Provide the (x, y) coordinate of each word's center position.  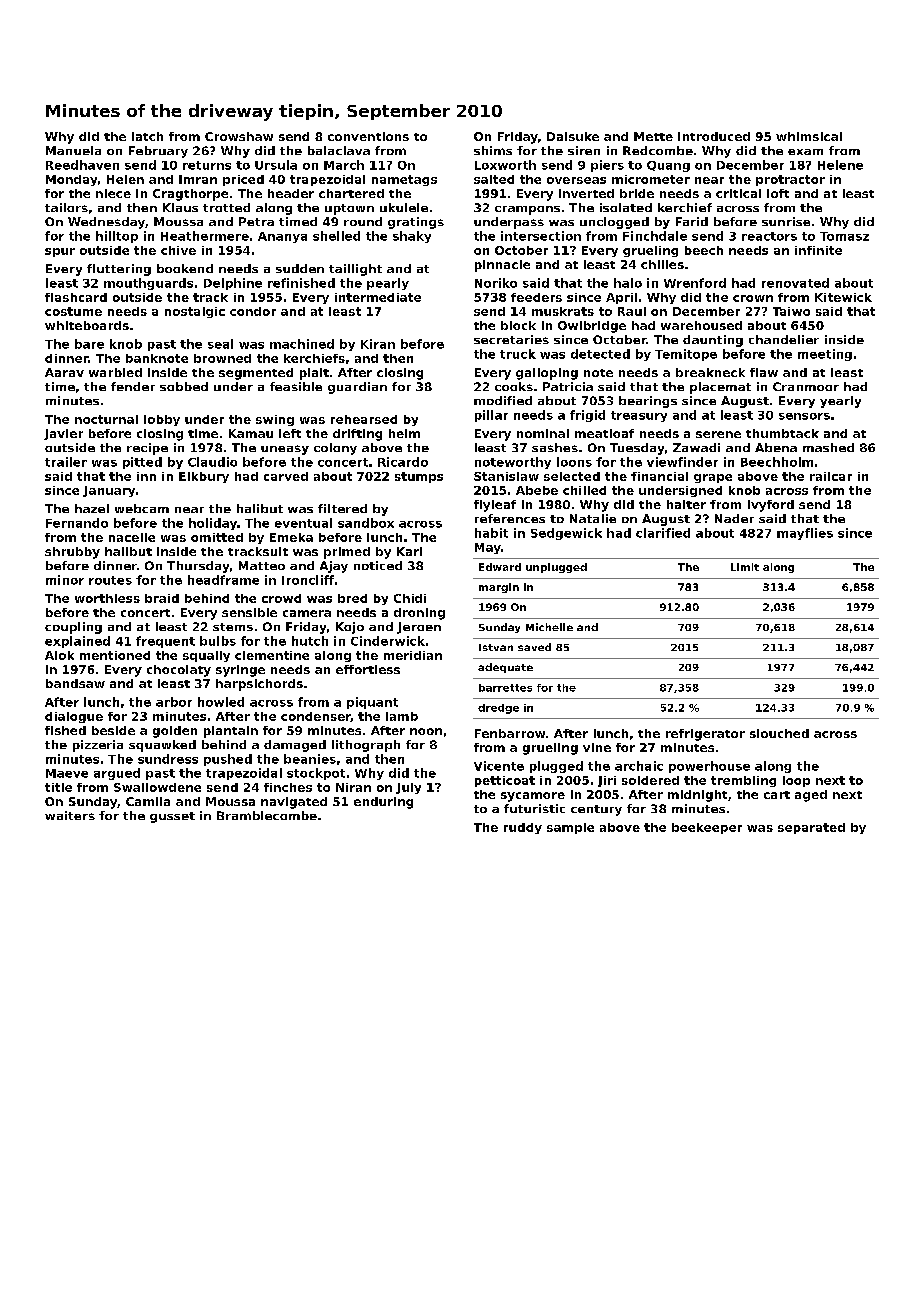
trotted (226, 207)
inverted (586, 193)
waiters (70, 815)
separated (811, 828)
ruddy (523, 828)
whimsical (809, 136)
